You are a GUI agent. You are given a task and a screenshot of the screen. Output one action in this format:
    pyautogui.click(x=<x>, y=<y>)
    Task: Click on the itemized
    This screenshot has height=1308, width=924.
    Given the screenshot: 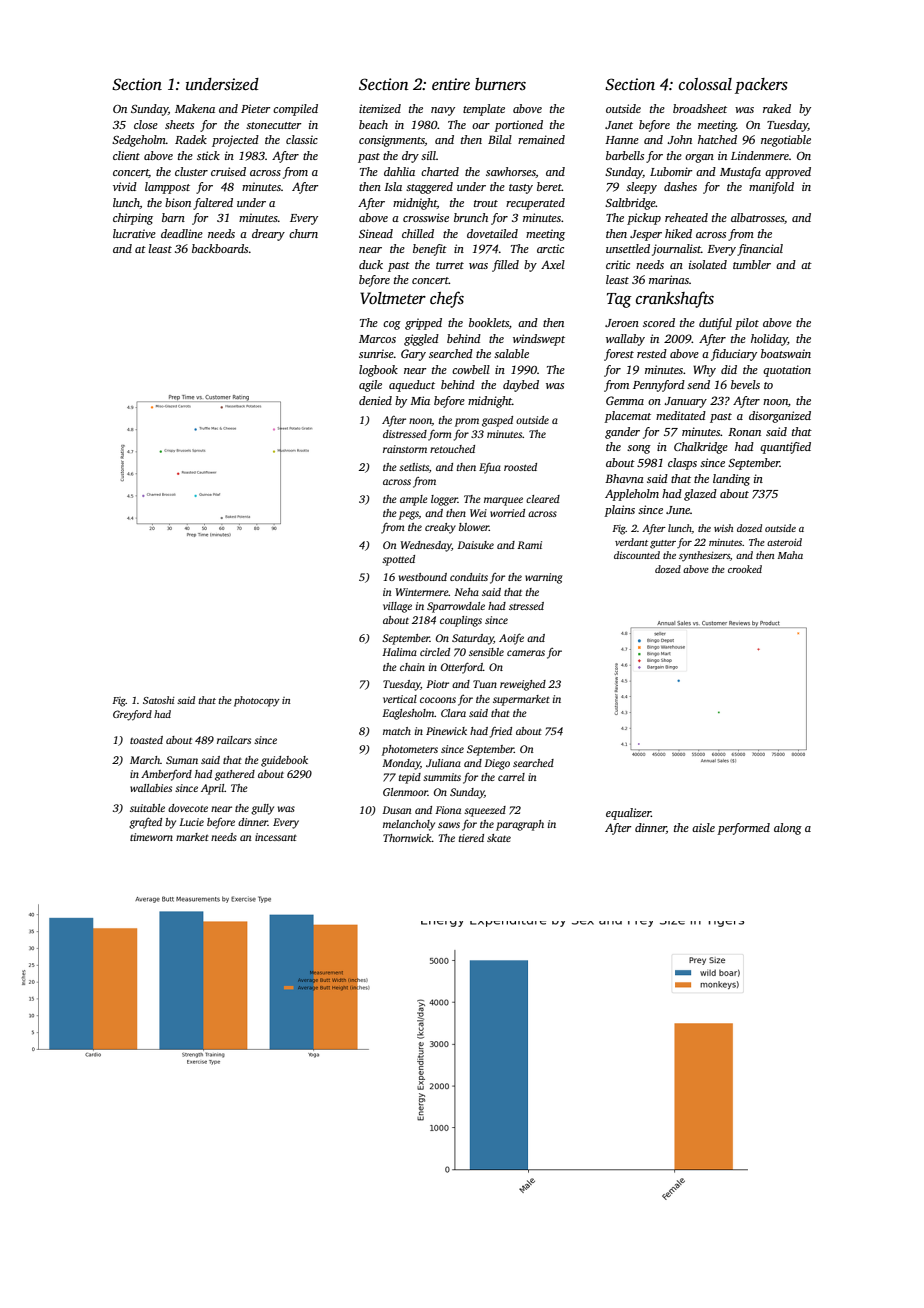 What is the action you would take?
    pyautogui.click(x=380, y=108)
